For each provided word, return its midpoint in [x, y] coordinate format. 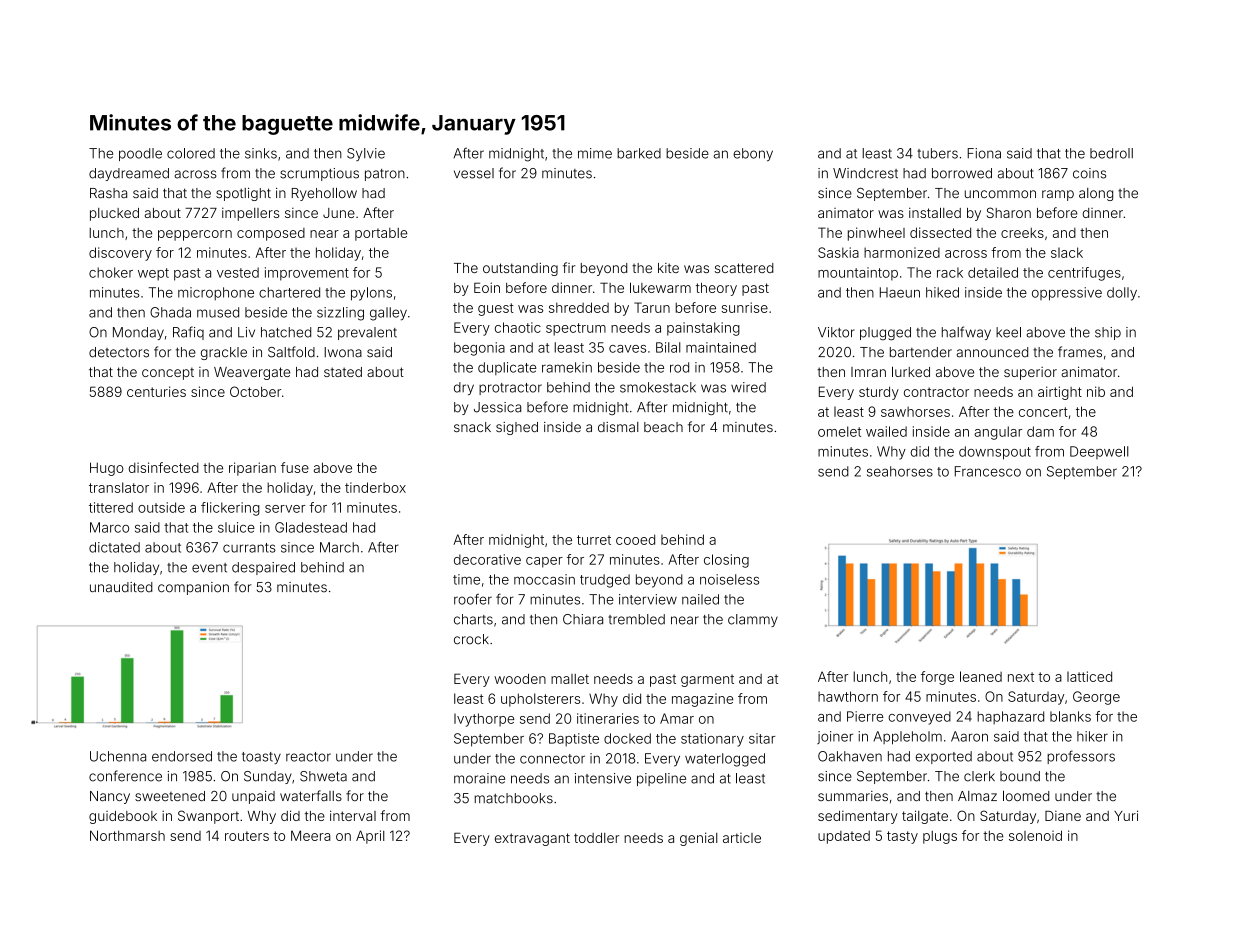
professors [1081, 757]
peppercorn [195, 235]
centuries [156, 391]
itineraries [608, 718]
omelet [839, 431]
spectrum [576, 329]
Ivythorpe [484, 720]
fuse [295, 467]
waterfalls [311, 795]
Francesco [988, 471]
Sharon [1009, 212]
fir [569, 267]
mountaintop [858, 274]
